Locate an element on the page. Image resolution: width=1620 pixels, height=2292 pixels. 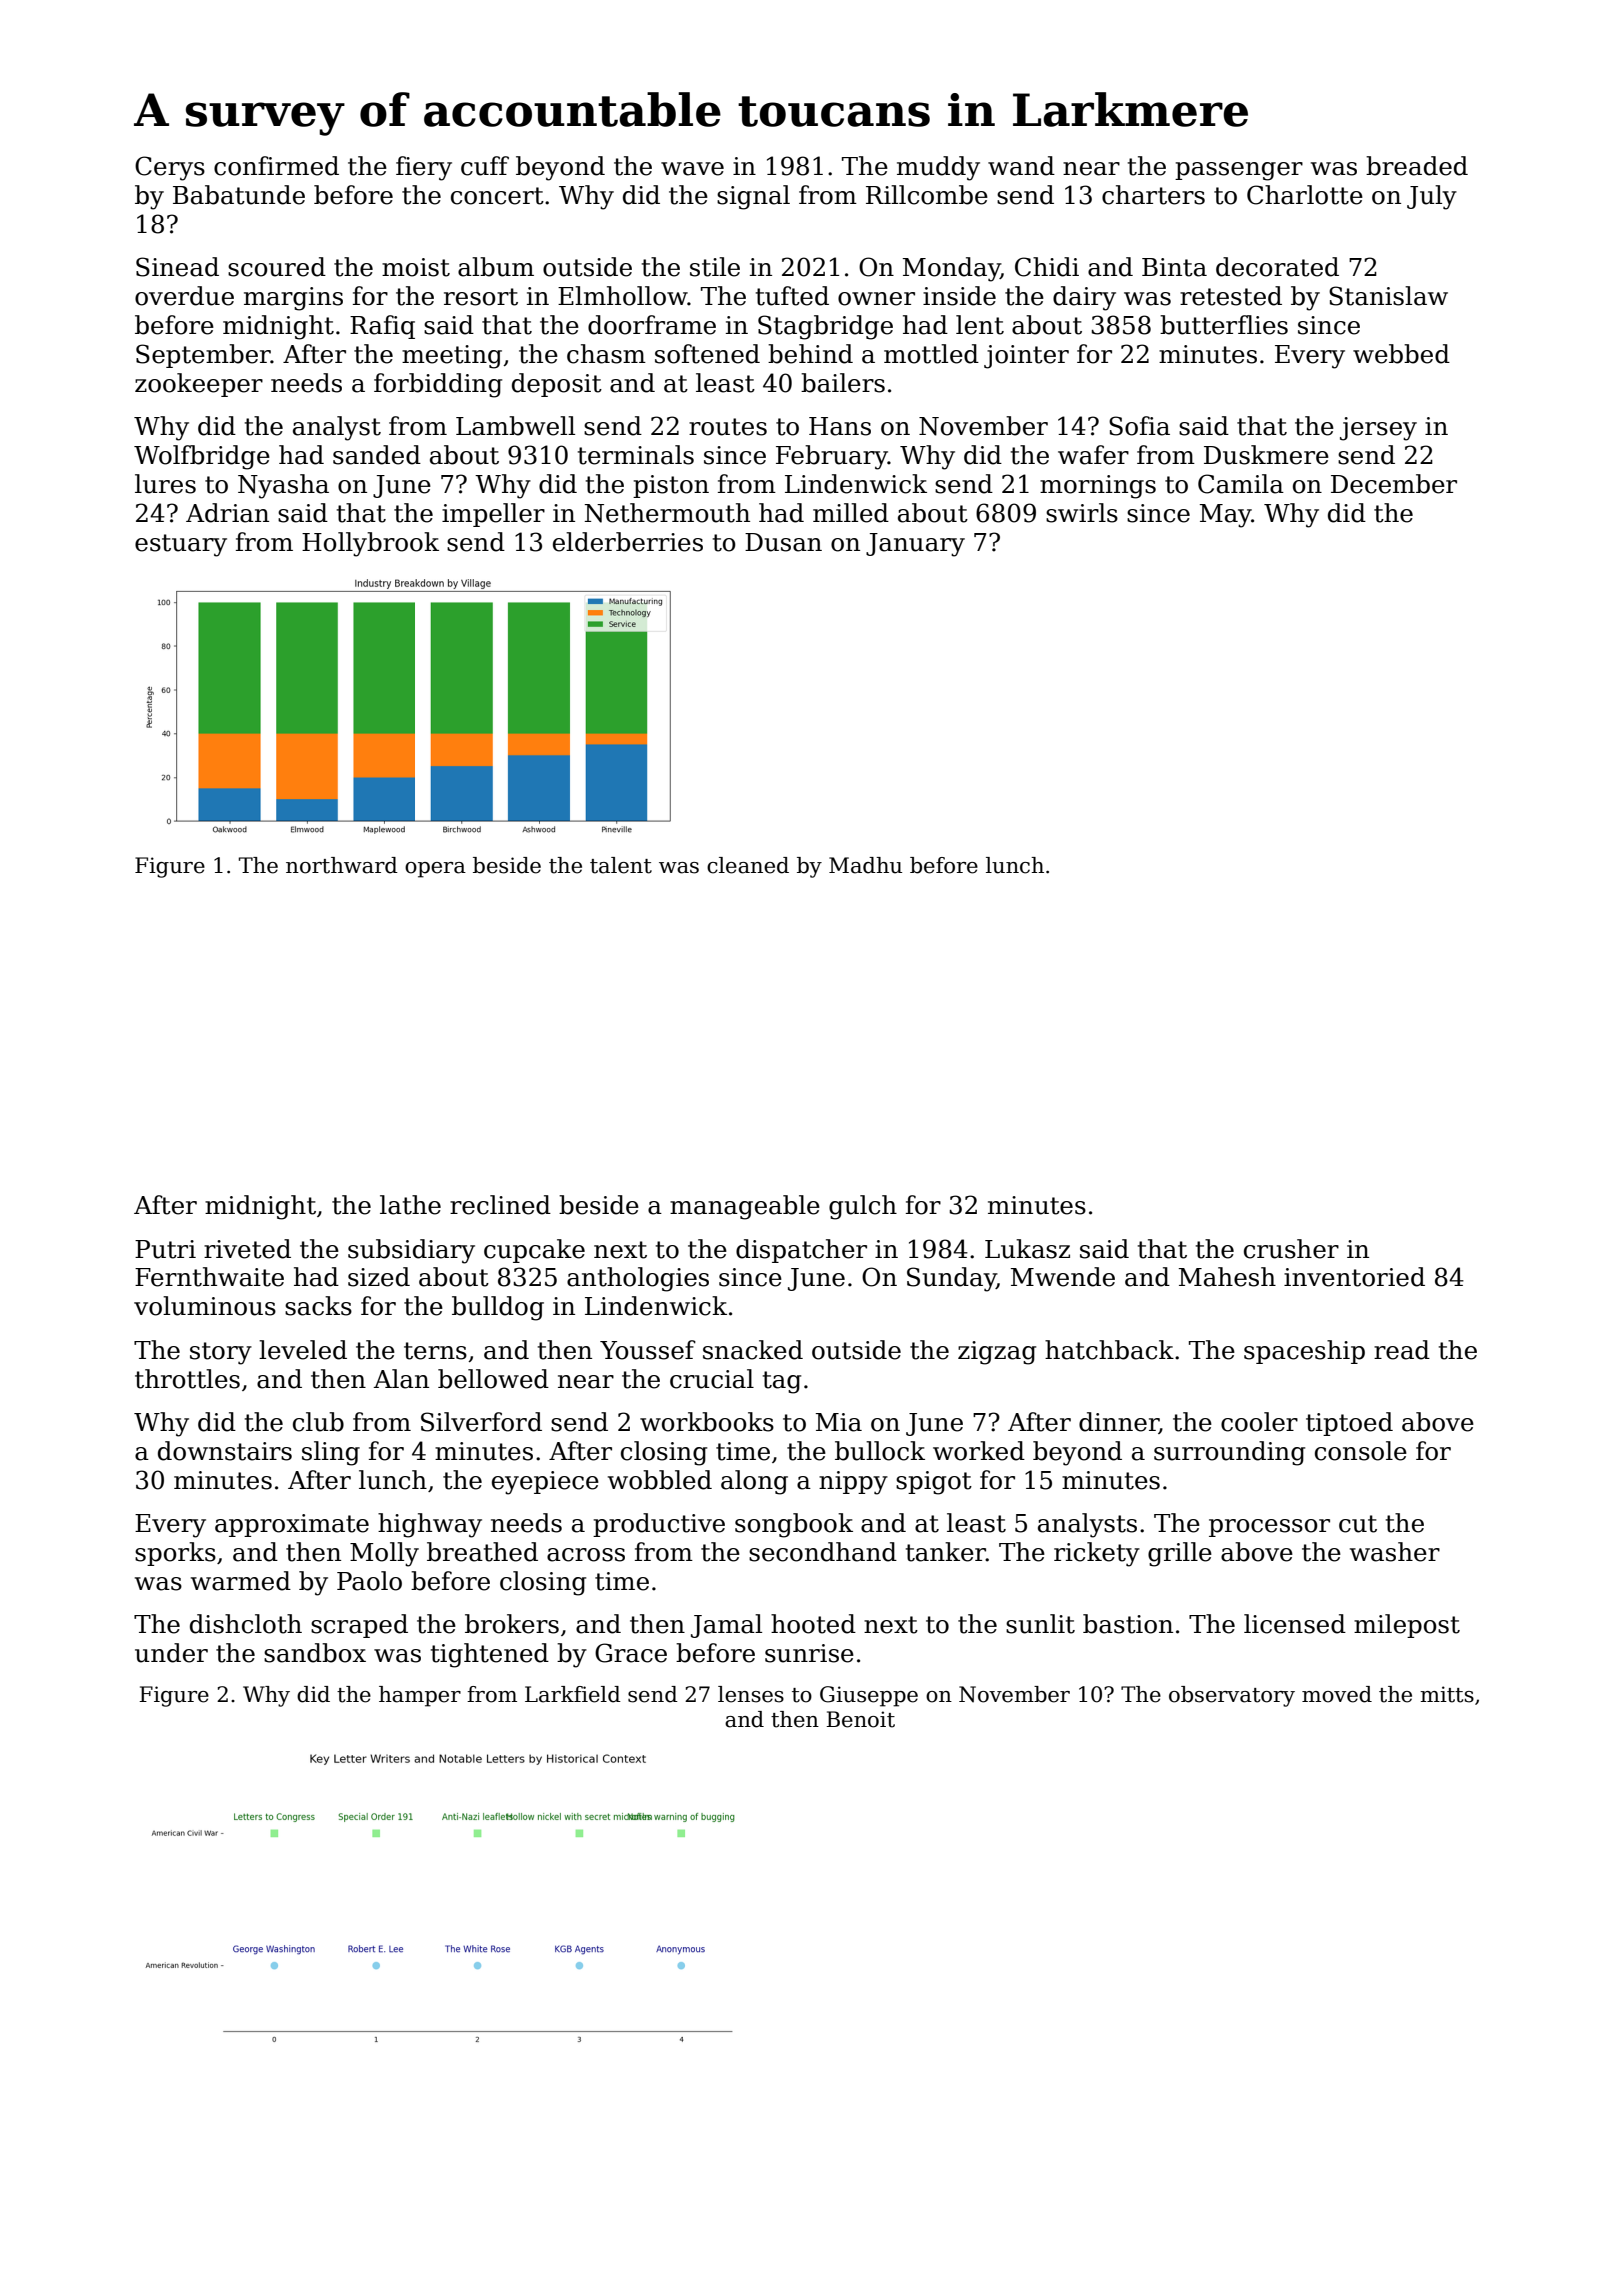
fiery is located at coordinates (424, 168).
